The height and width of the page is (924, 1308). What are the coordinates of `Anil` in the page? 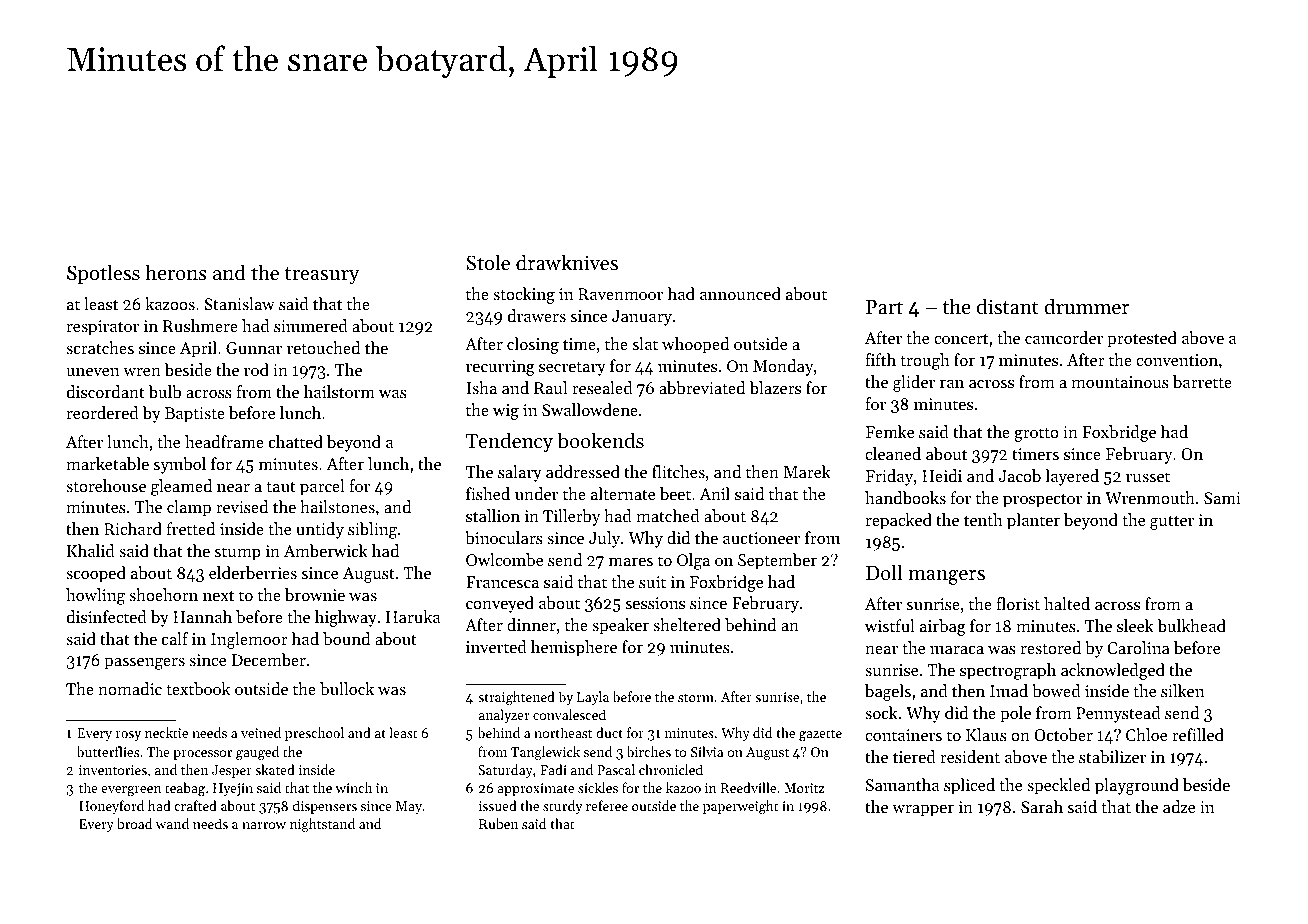 It's located at (714, 493).
